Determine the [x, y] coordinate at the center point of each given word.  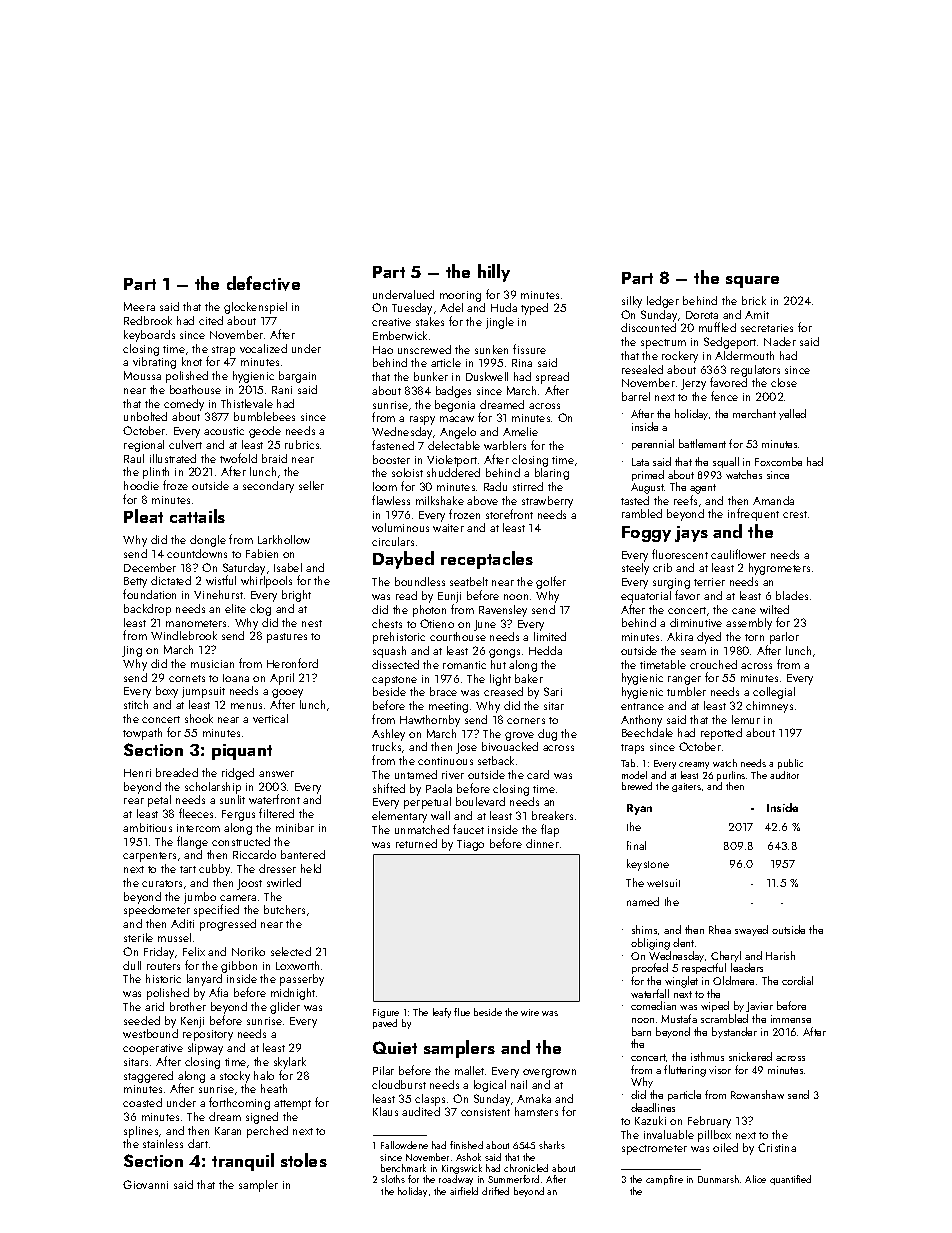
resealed [642, 369]
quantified [790, 1180]
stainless [163, 1143]
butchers [284, 909]
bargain [297, 377]
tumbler [686, 691]
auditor [784, 775]
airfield [464, 1191]
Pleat [143, 516]
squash [389, 652]
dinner [542, 843]
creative [391, 322]
